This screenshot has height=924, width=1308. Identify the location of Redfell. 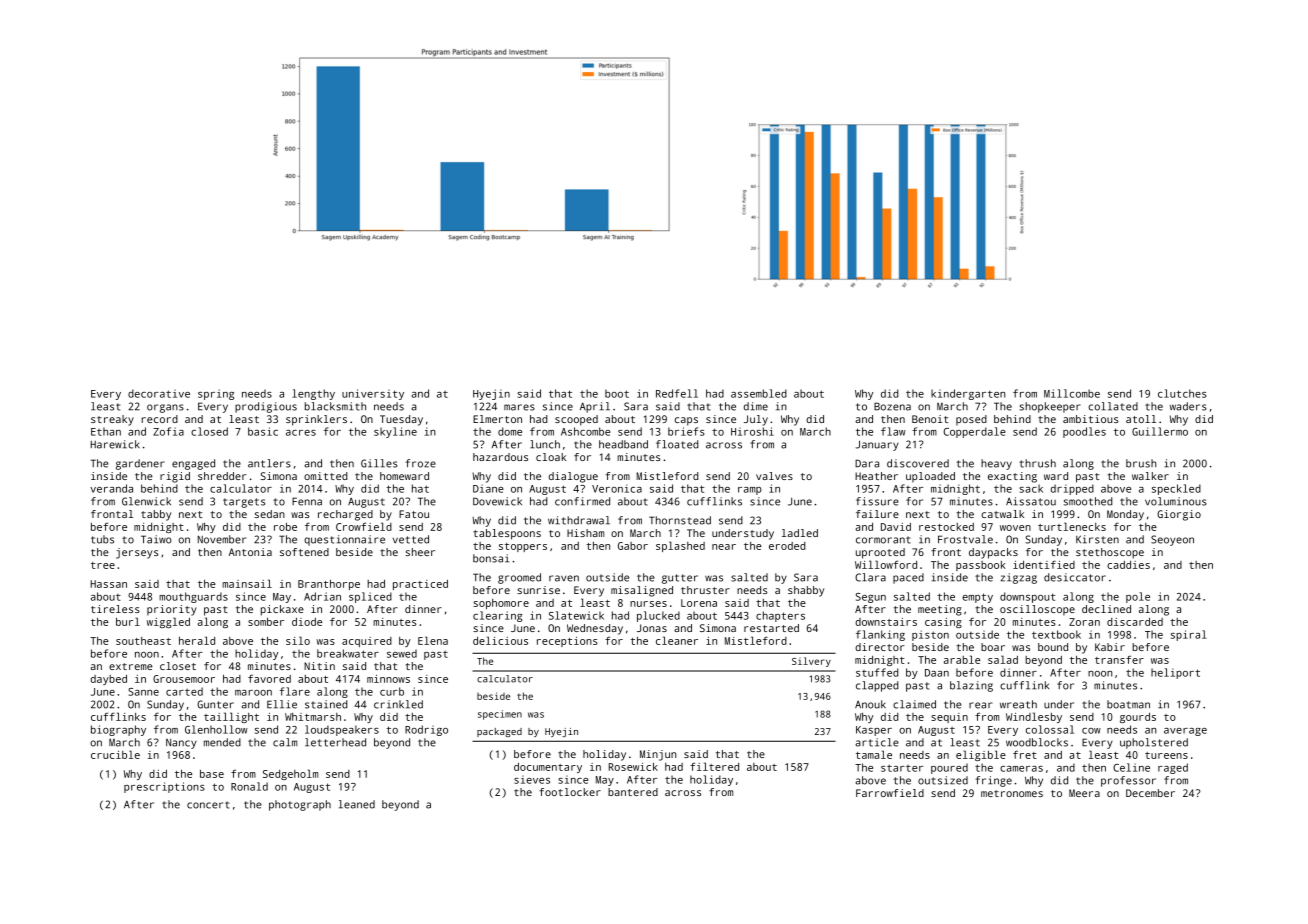
(677, 393).
